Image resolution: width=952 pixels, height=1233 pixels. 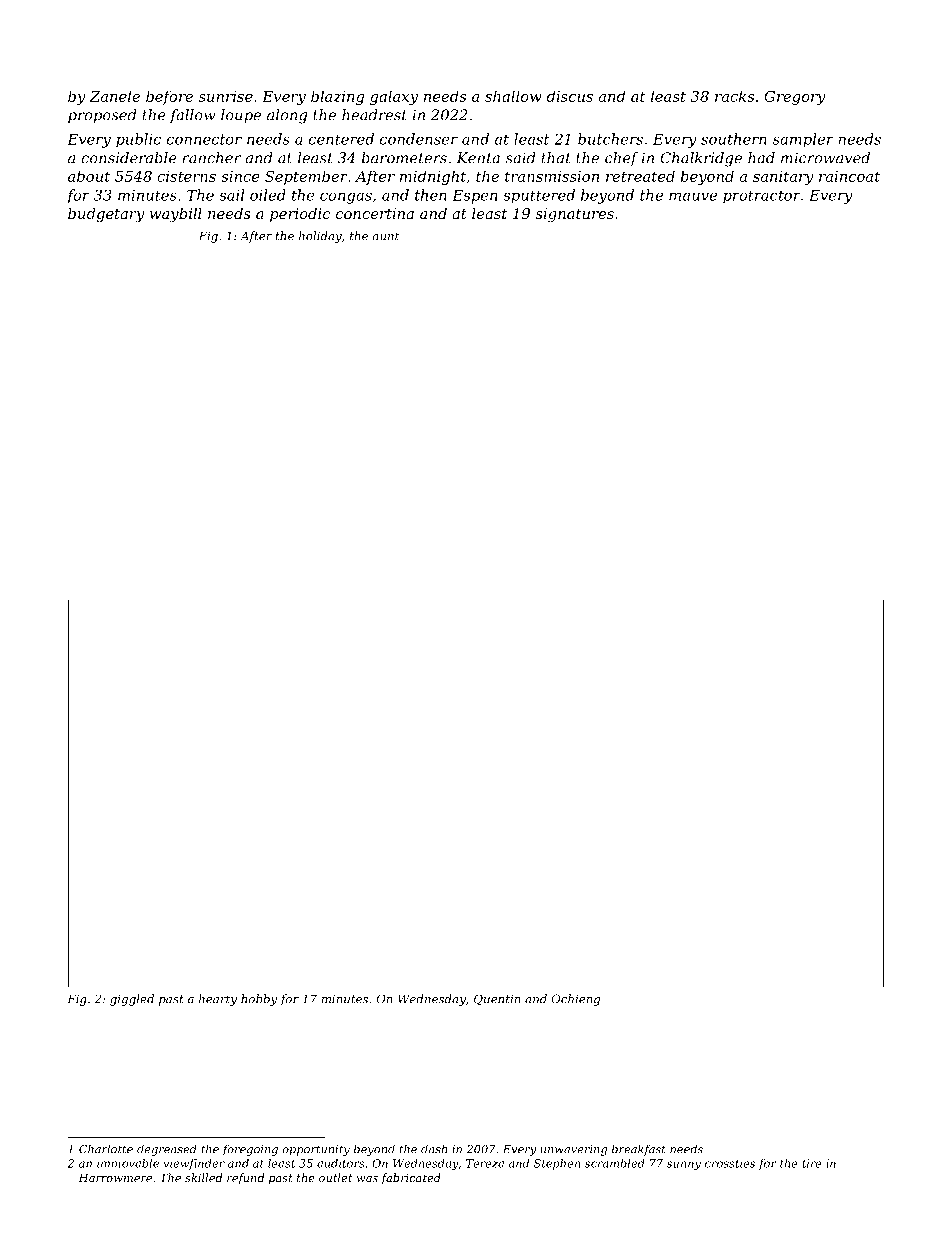 What do you see at coordinates (513, 96) in the page?
I see `shallow` at bounding box center [513, 96].
